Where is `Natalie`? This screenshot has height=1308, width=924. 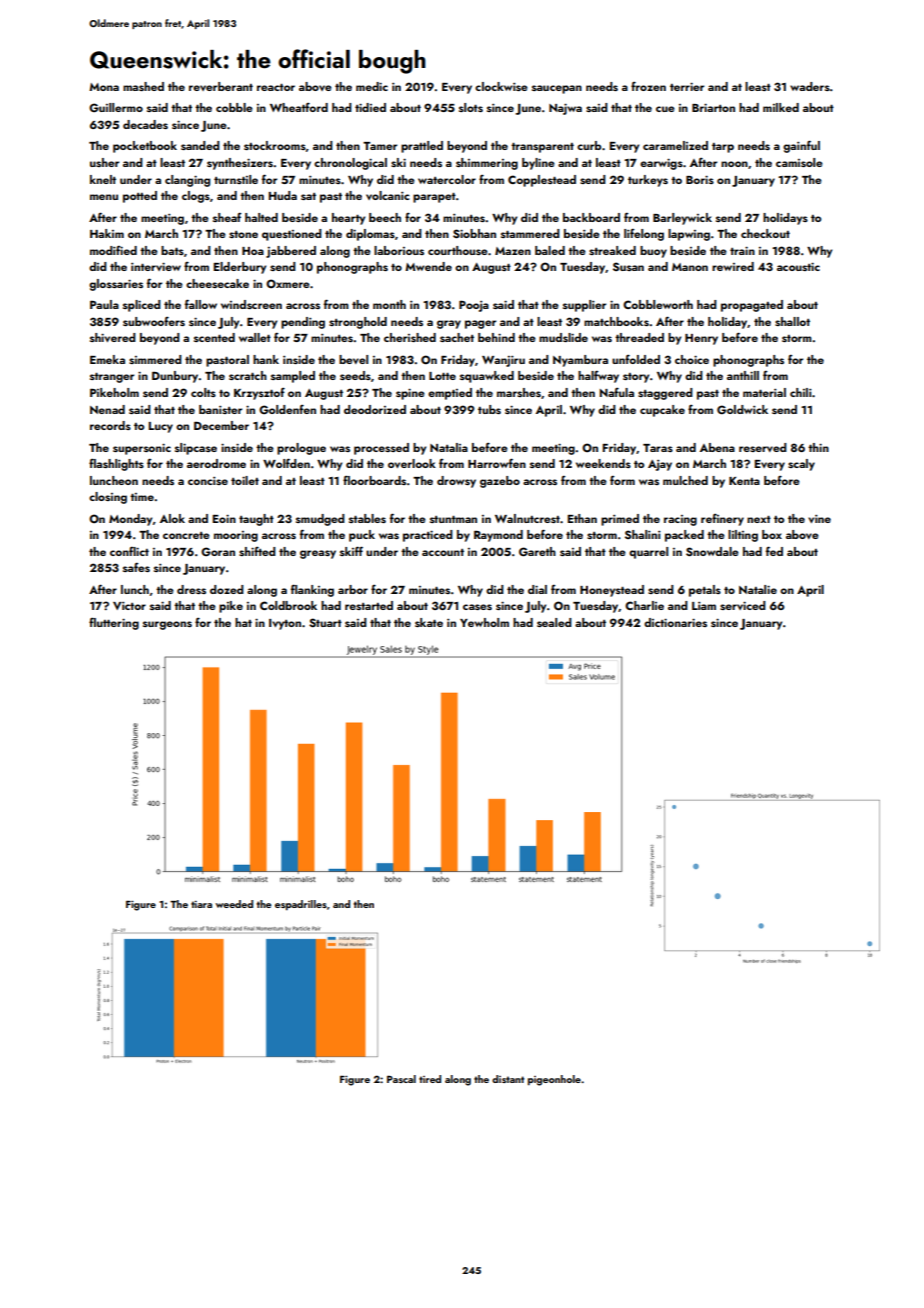 Natalie is located at coordinates (758, 589).
